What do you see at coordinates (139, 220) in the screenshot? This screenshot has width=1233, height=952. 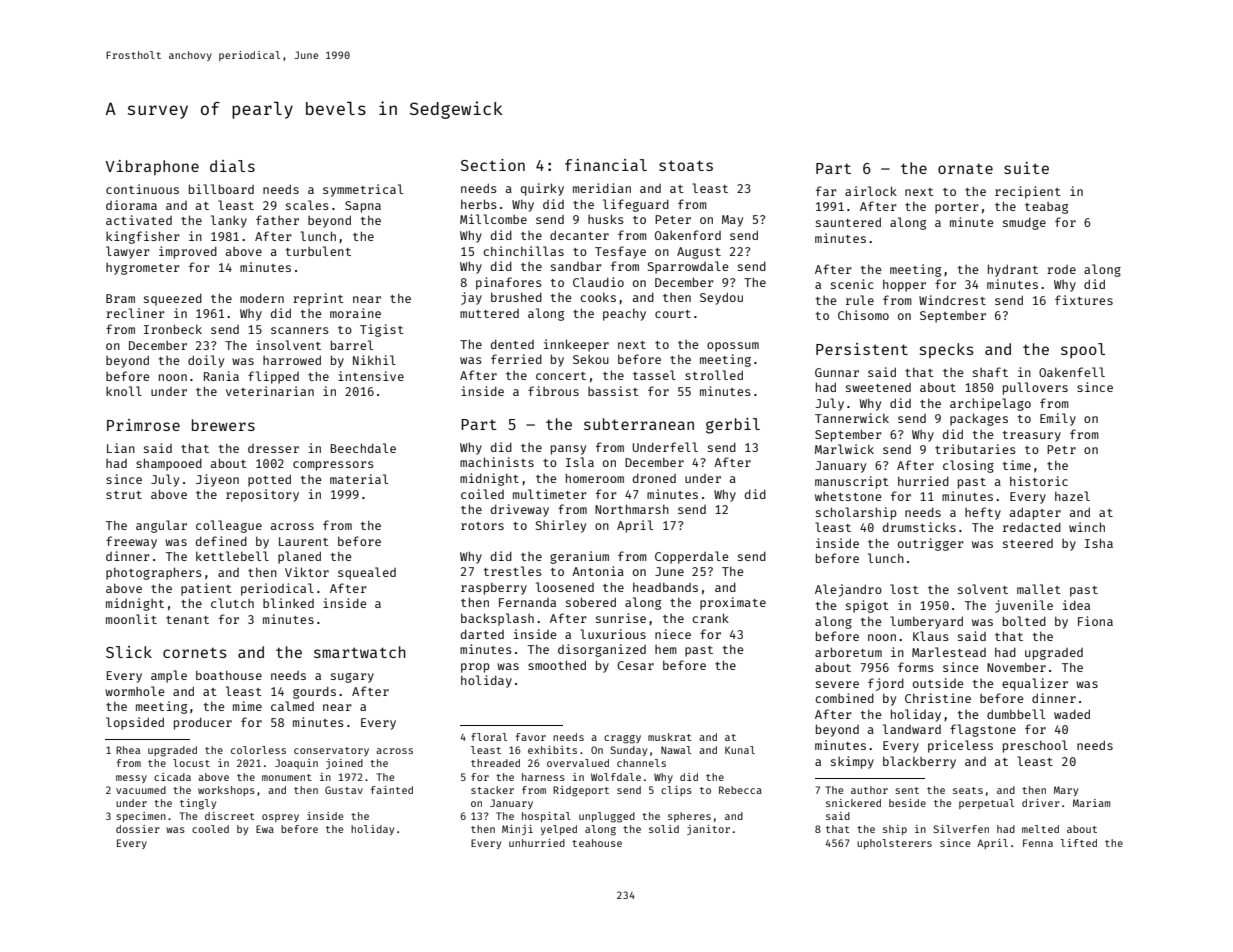 I see `activated` at bounding box center [139, 220].
